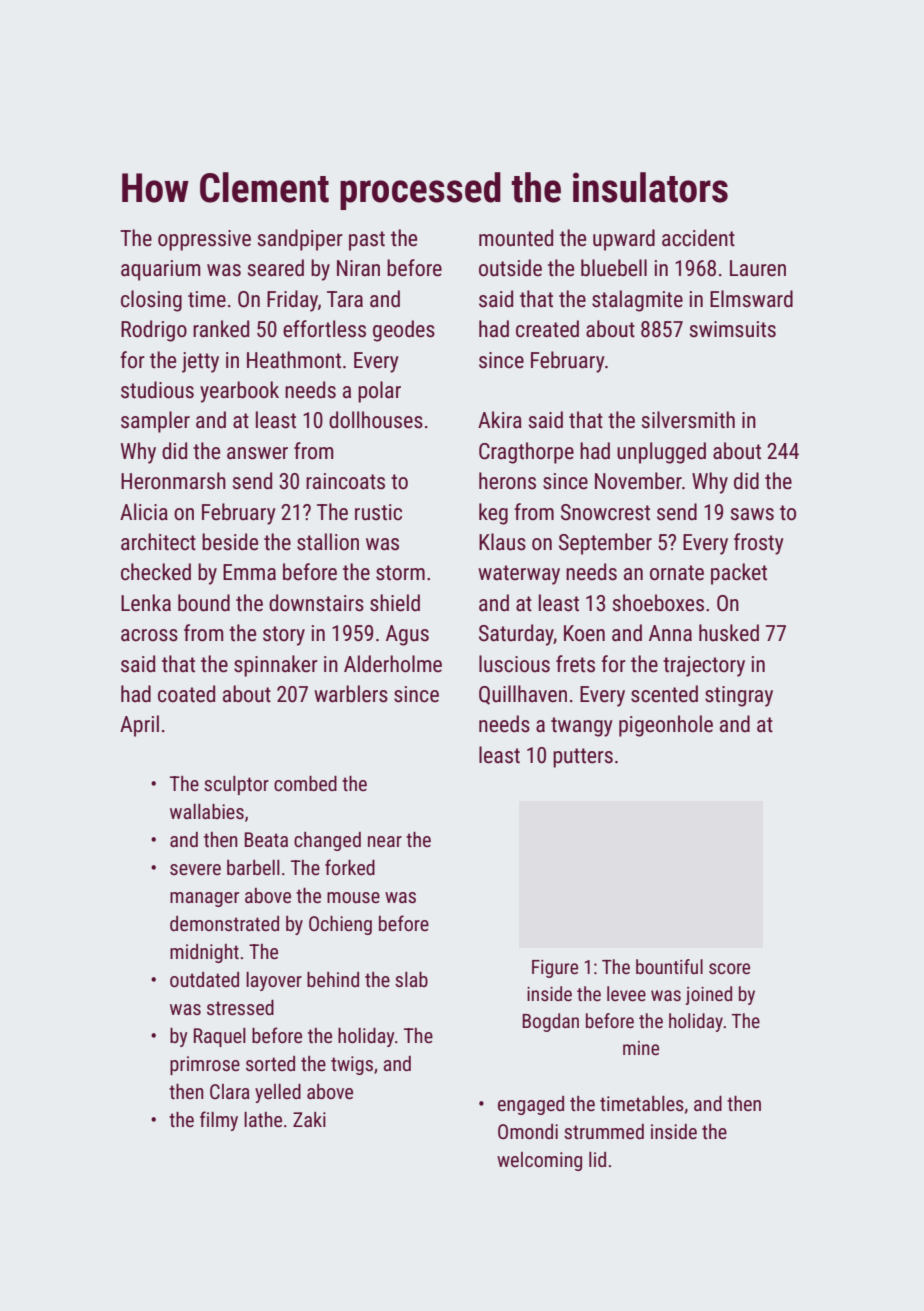 The width and height of the document is (924, 1311). What do you see at coordinates (400, 573) in the document?
I see `storm` at bounding box center [400, 573].
